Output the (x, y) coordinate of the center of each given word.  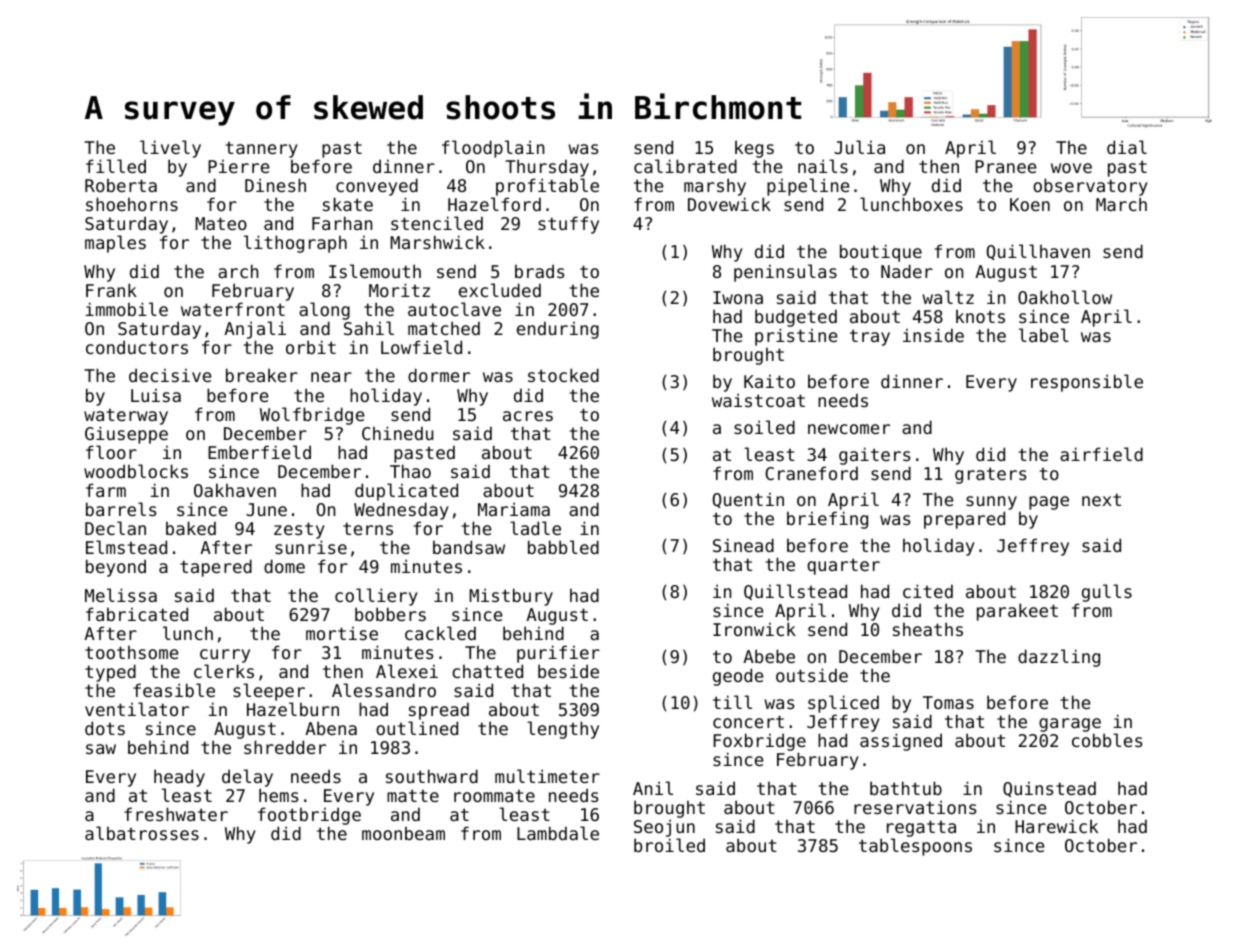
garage (1070, 725)
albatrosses (142, 833)
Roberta (121, 185)
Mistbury (511, 597)
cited (928, 591)
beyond (116, 568)
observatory (1090, 187)
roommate (494, 796)
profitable (547, 187)
